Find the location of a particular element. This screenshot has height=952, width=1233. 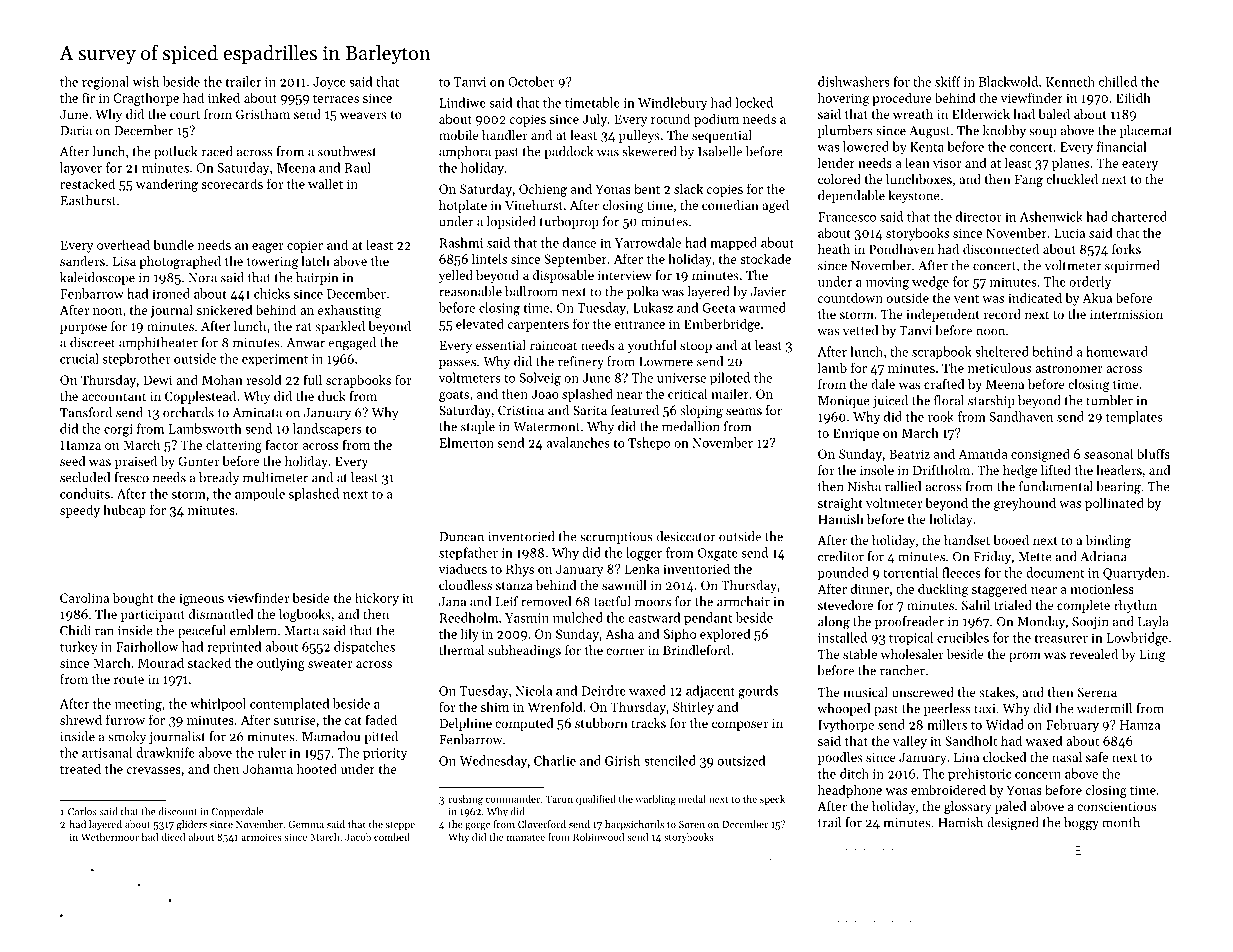

greyhound is located at coordinates (1025, 504).
